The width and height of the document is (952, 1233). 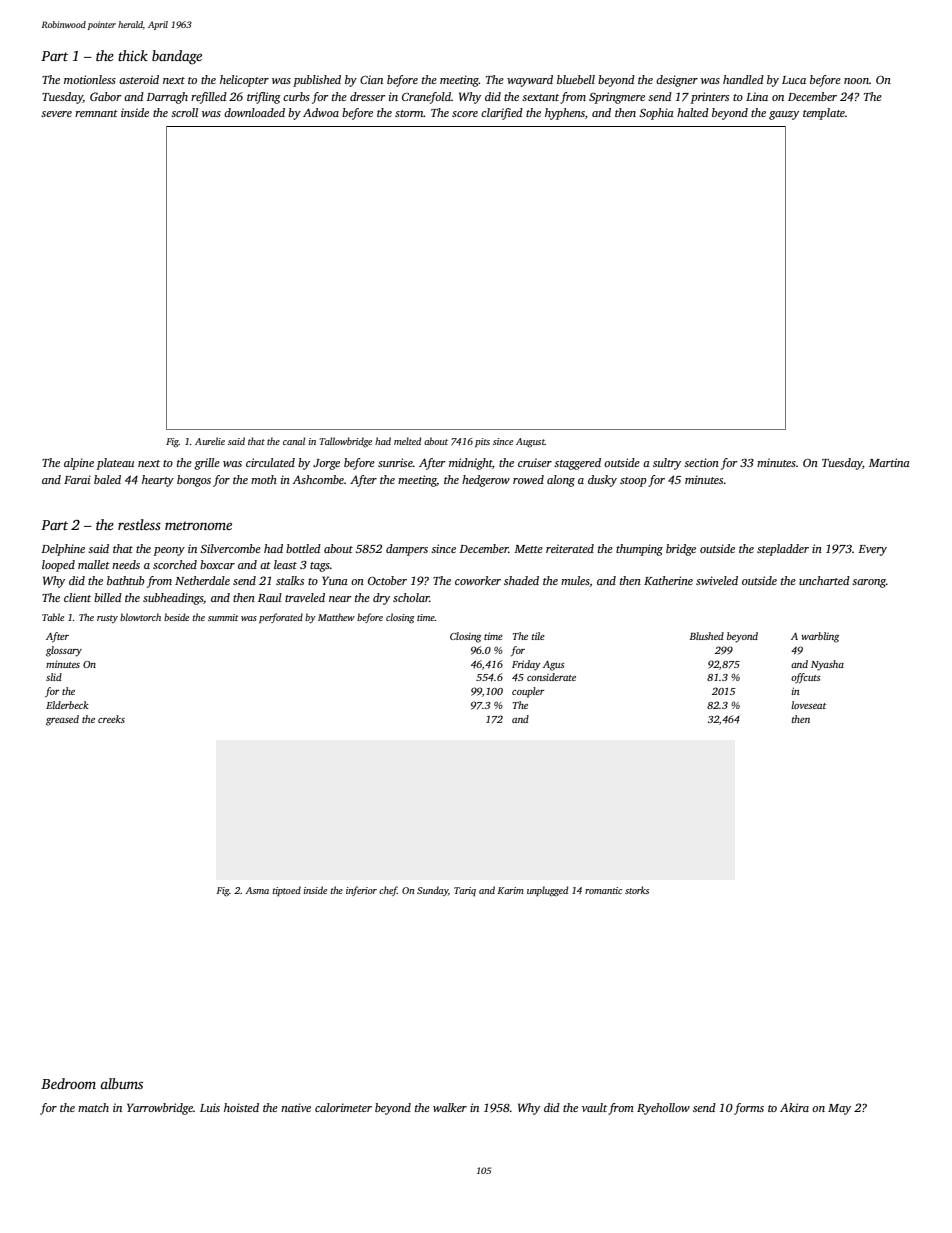 I want to click on dampers, so click(x=407, y=550).
